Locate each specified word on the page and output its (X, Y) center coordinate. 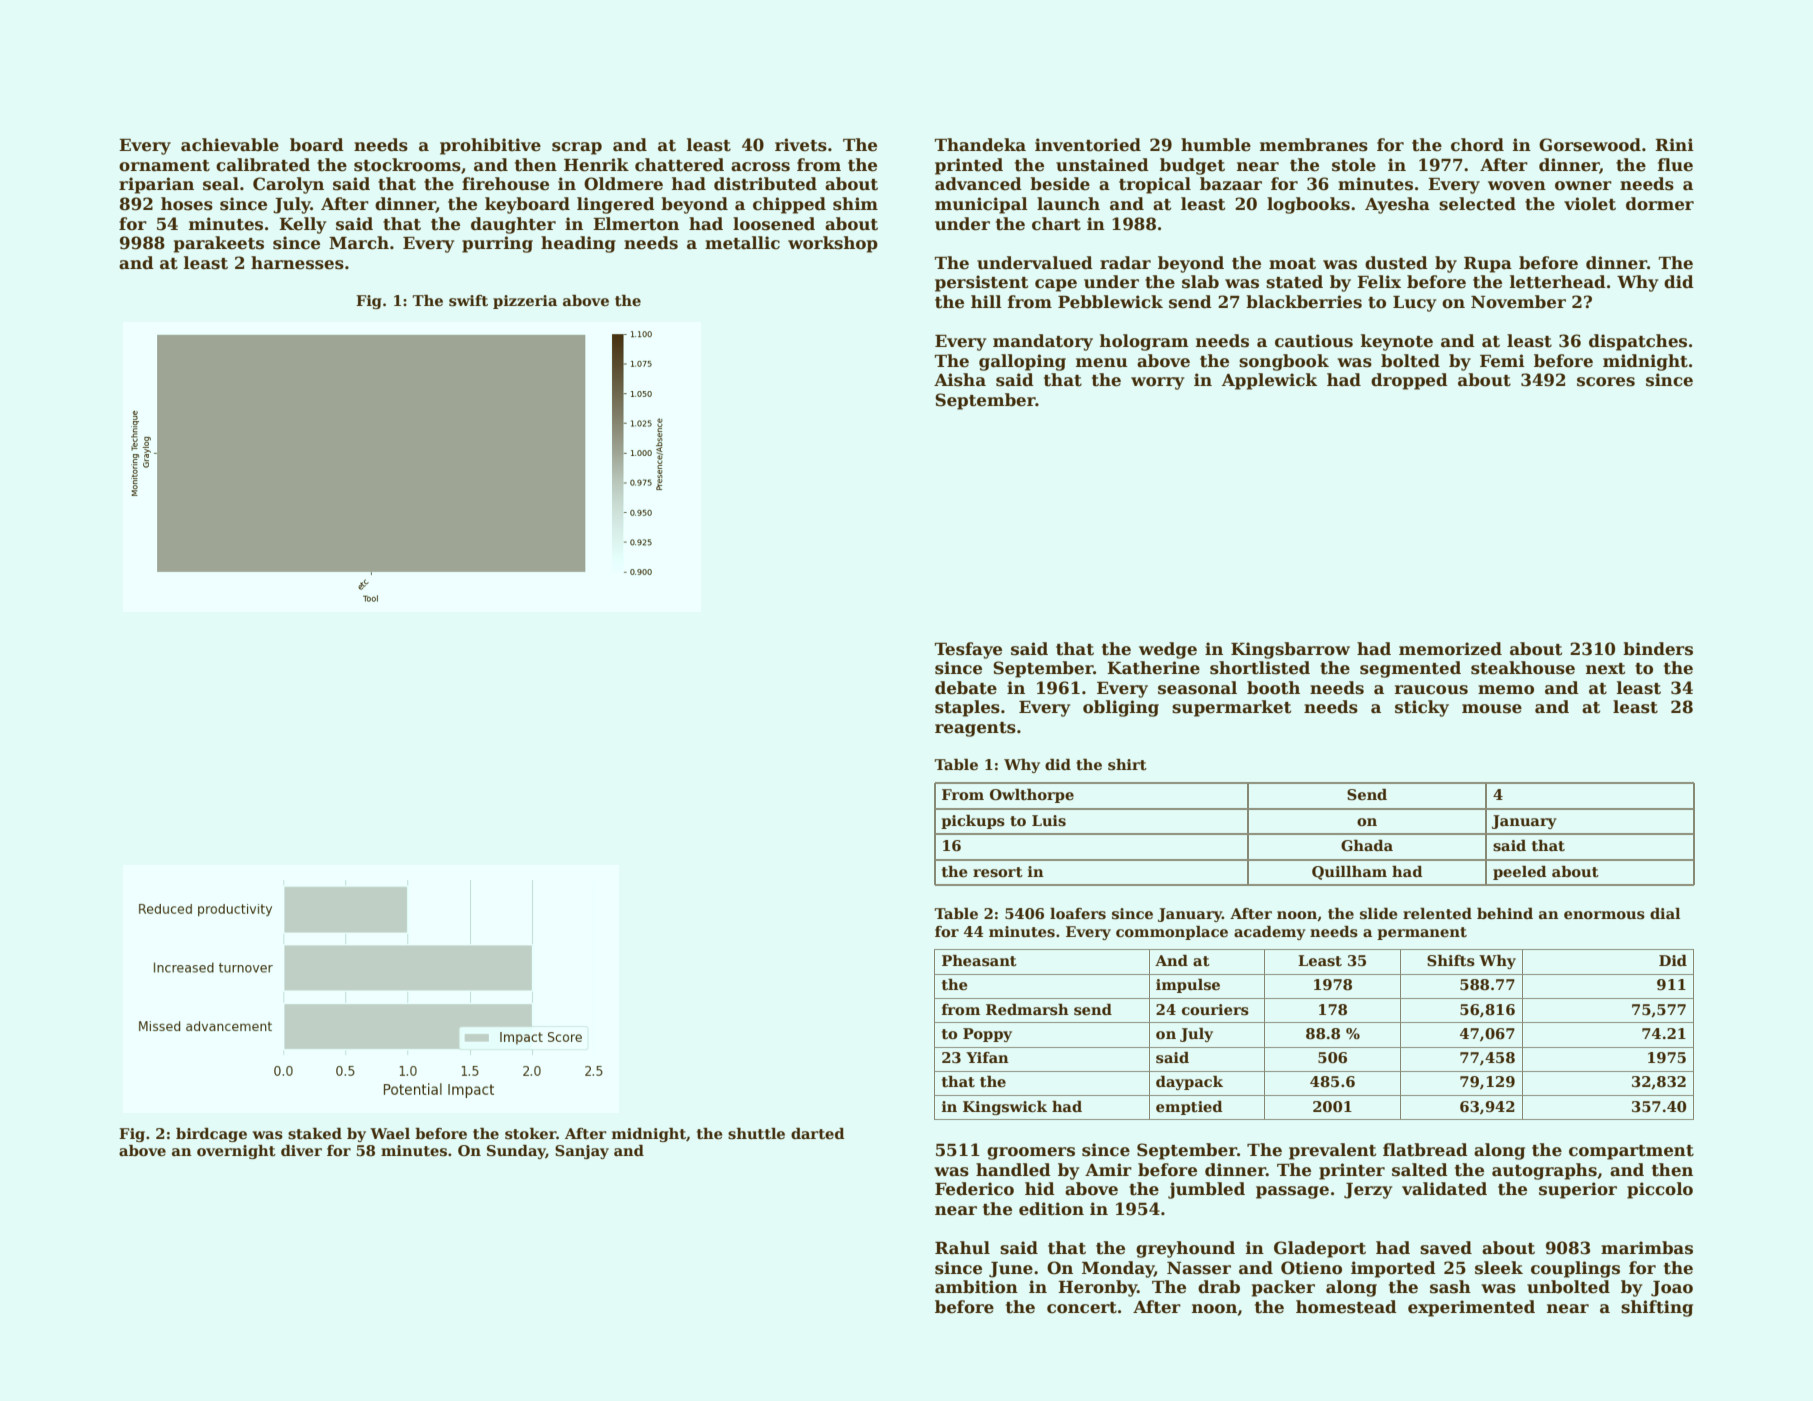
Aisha (960, 380)
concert (1082, 1308)
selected (1477, 204)
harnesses (297, 263)
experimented (1471, 1308)
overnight (236, 1152)
